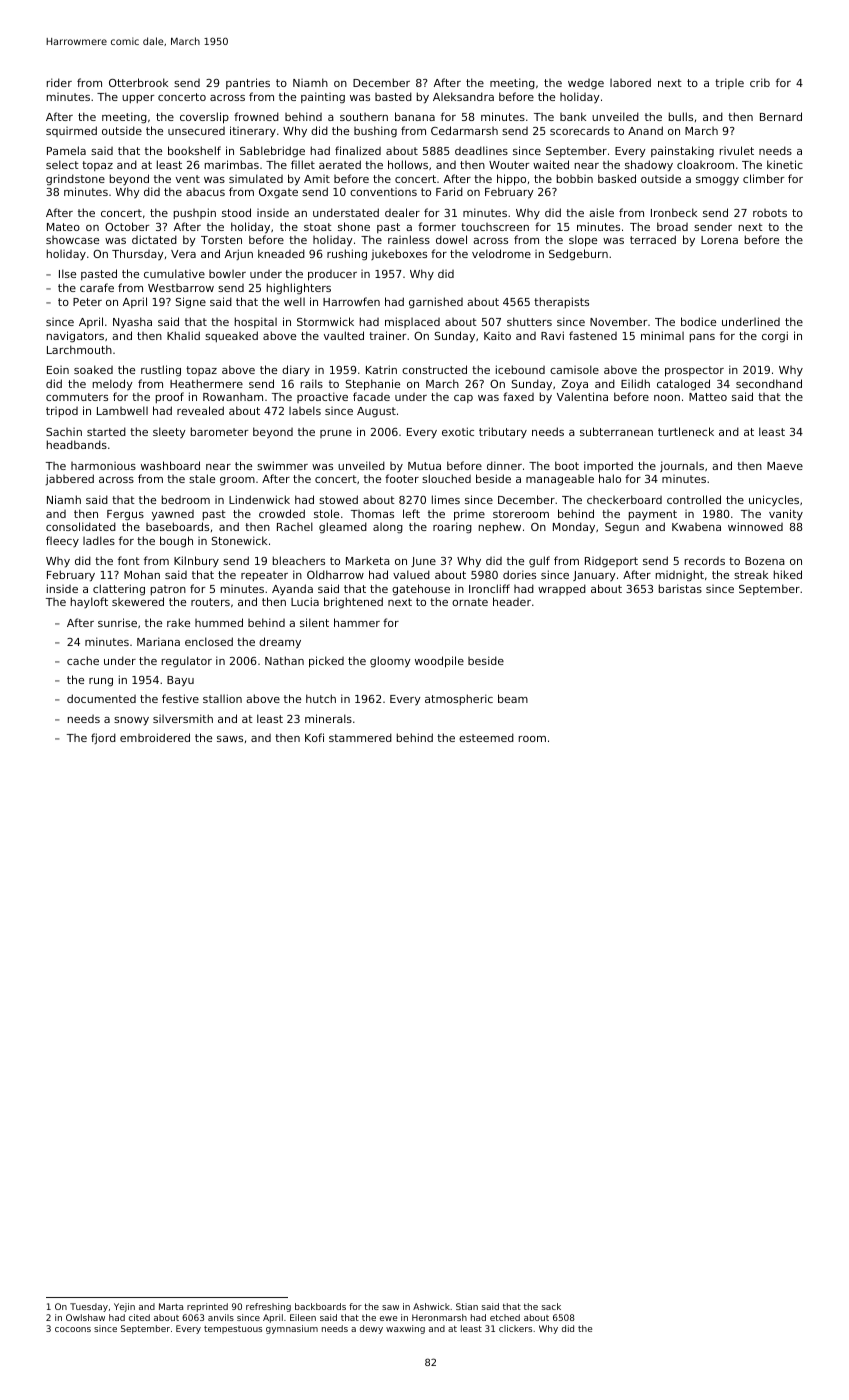 The image size is (849, 1400). What do you see at coordinates (551, 1306) in the screenshot?
I see `sack` at bounding box center [551, 1306].
